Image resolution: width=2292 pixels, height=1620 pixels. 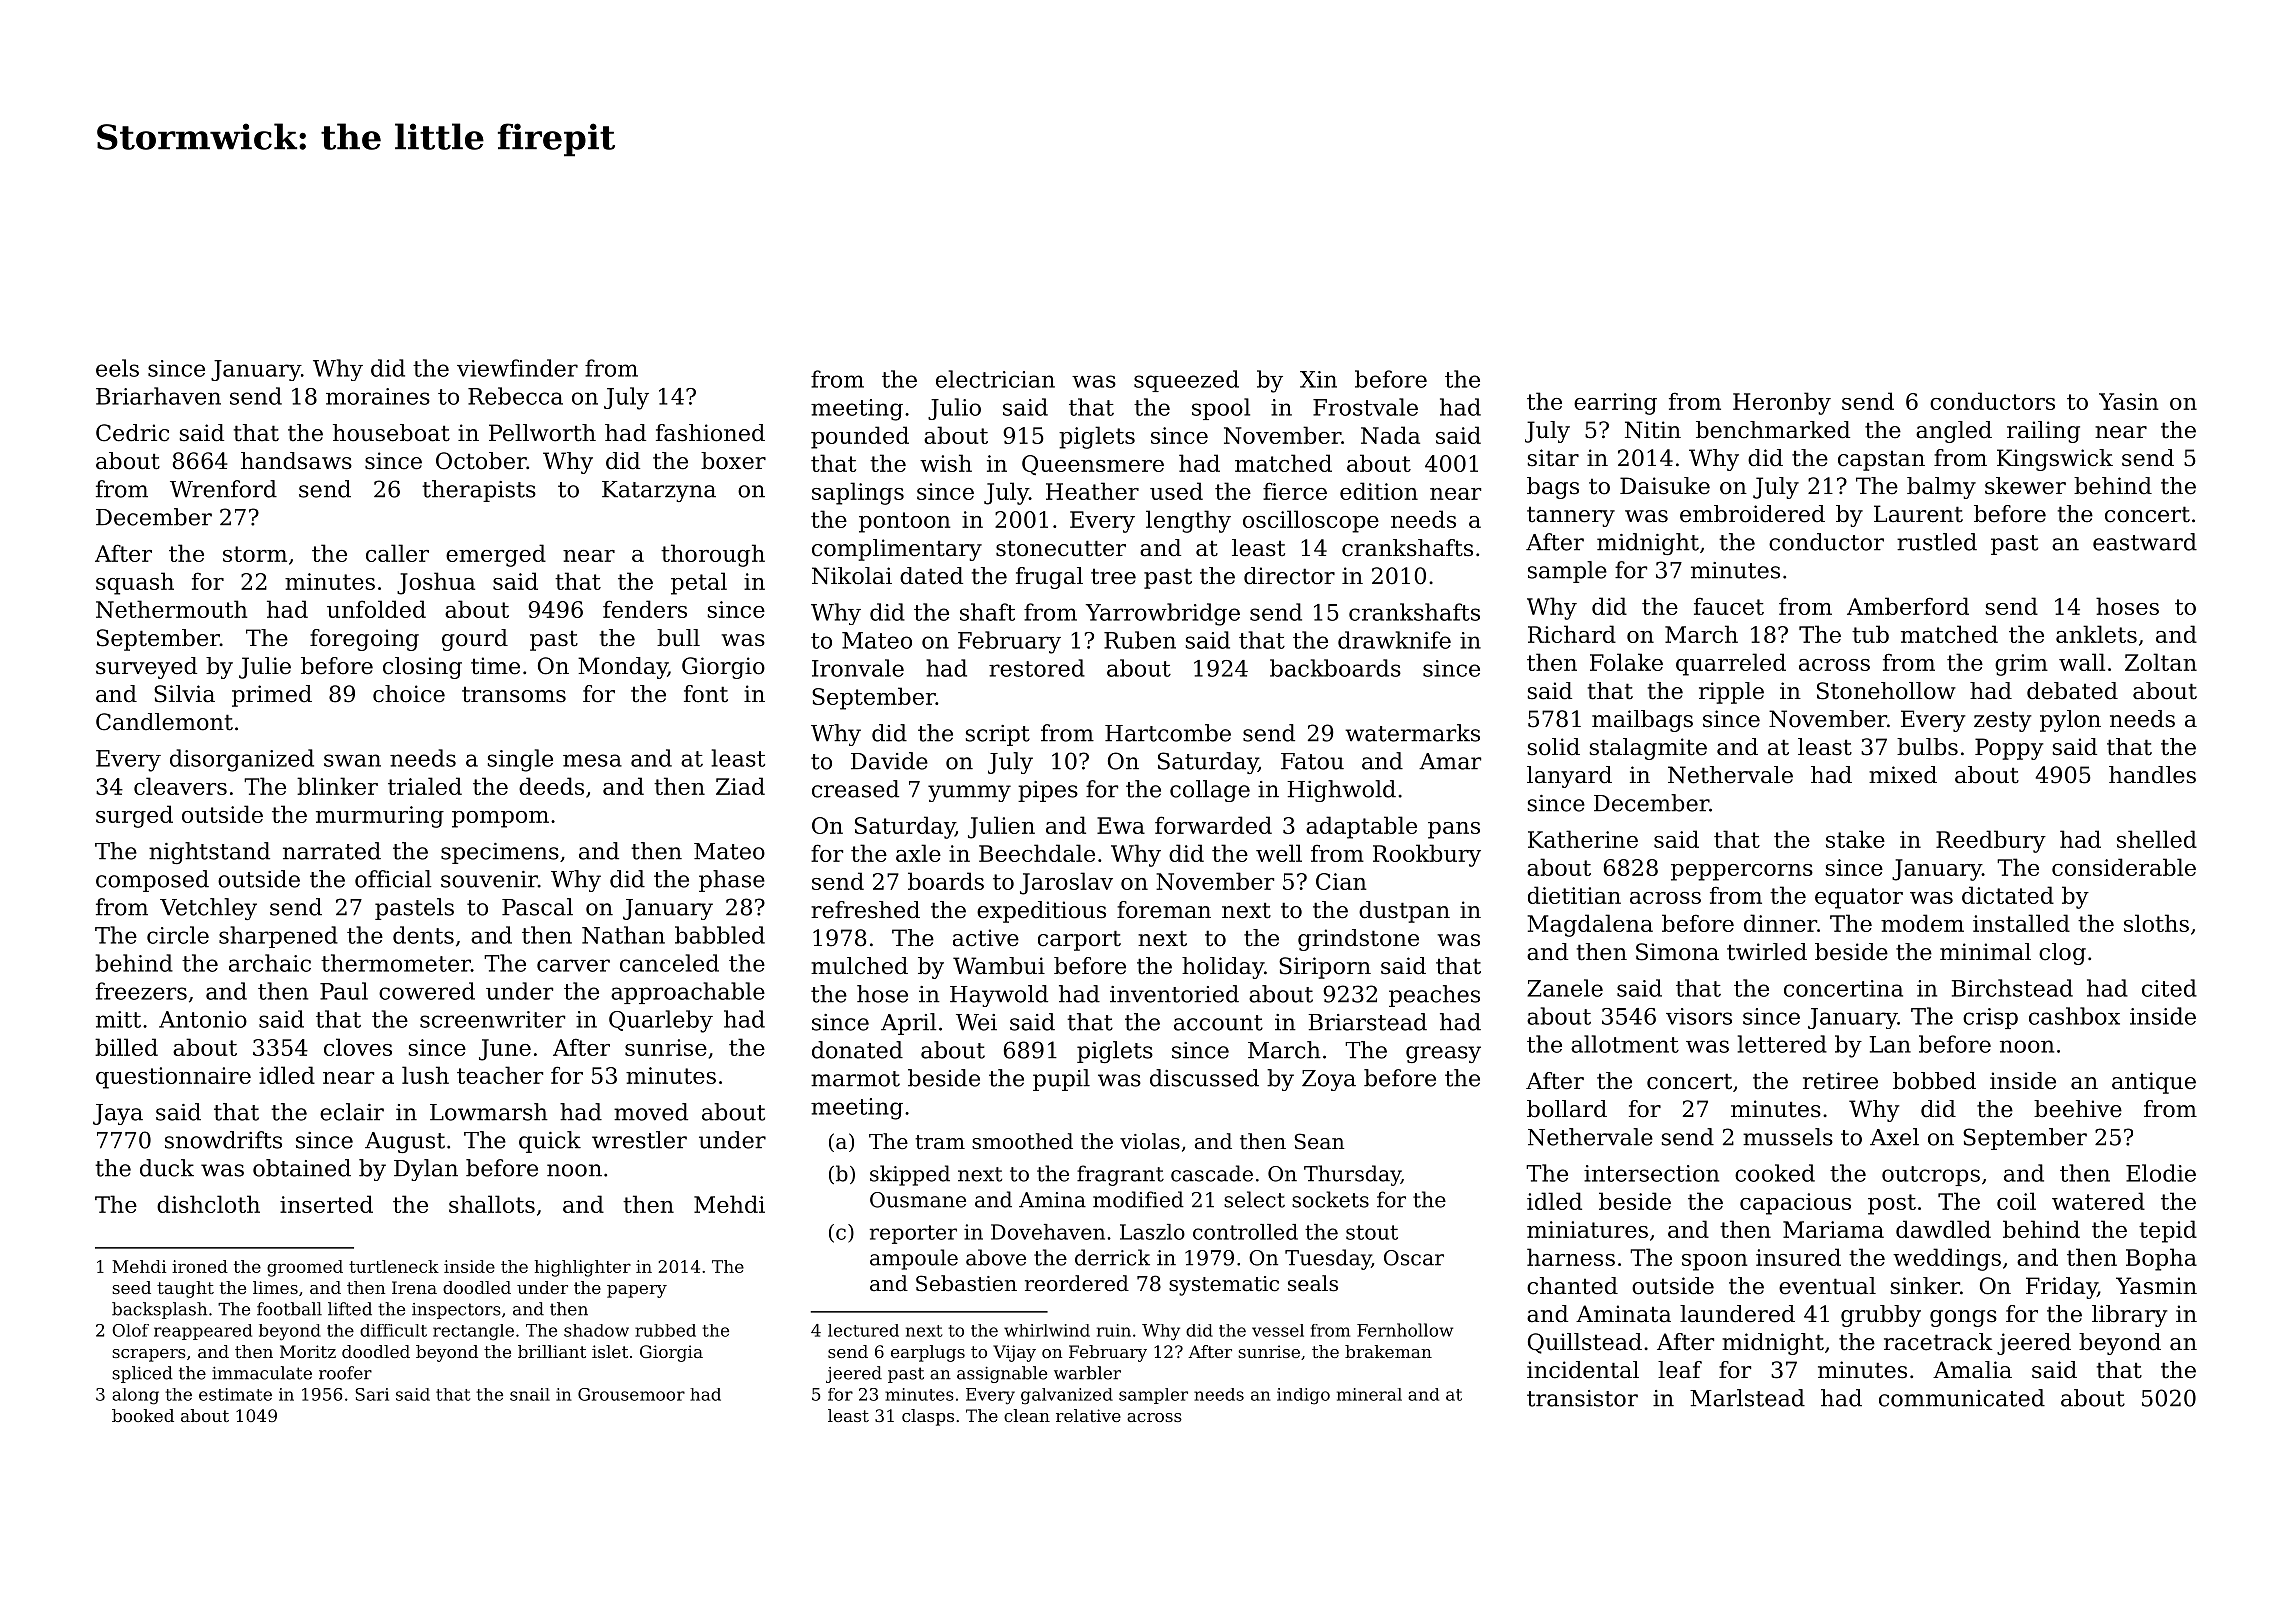 What do you see at coordinates (2128, 401) in the screenshot?
I see `Yasin` at bounding box center [2128, 401].
